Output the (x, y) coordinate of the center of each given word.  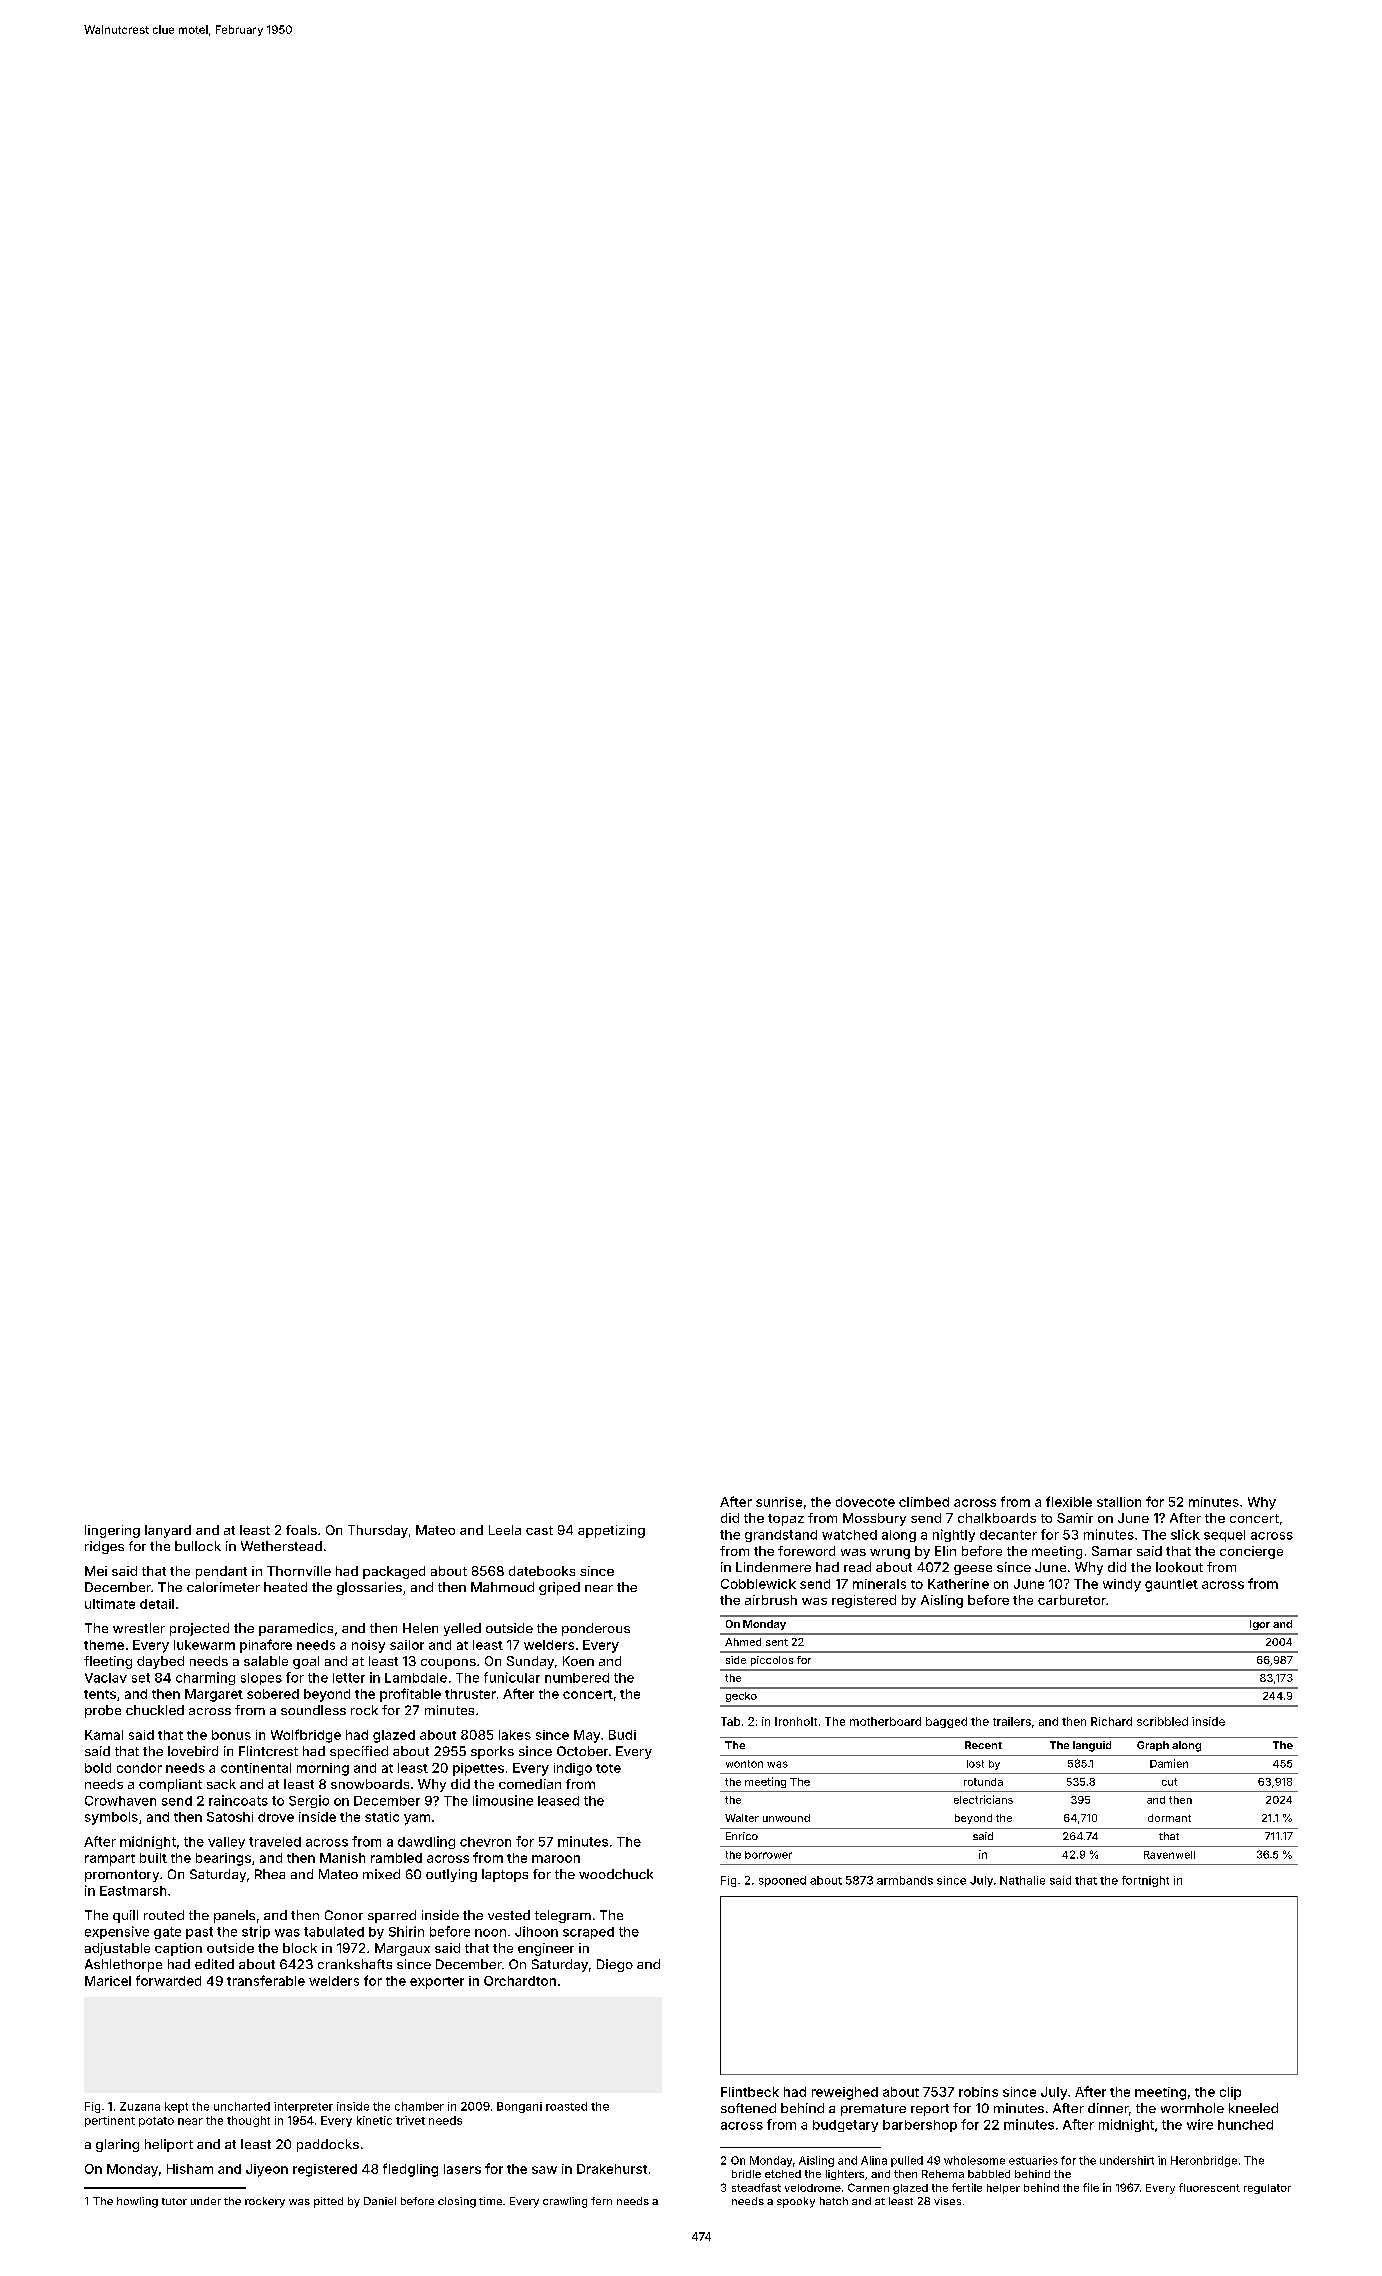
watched (849, 1535)
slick (1185, 1534)
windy (1122, 1585)
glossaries (369, 1588)
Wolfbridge (306, 1736)
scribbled (1162, 1721)
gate (167, 1933)
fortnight (1145, 1881)
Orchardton (520, 1981)
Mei (96, 1571)
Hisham (190, 2169)
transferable (266, 1980)
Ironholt (796, 1721)
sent (777, 1642)
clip (1230, 2093)
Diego (615, 1965)
